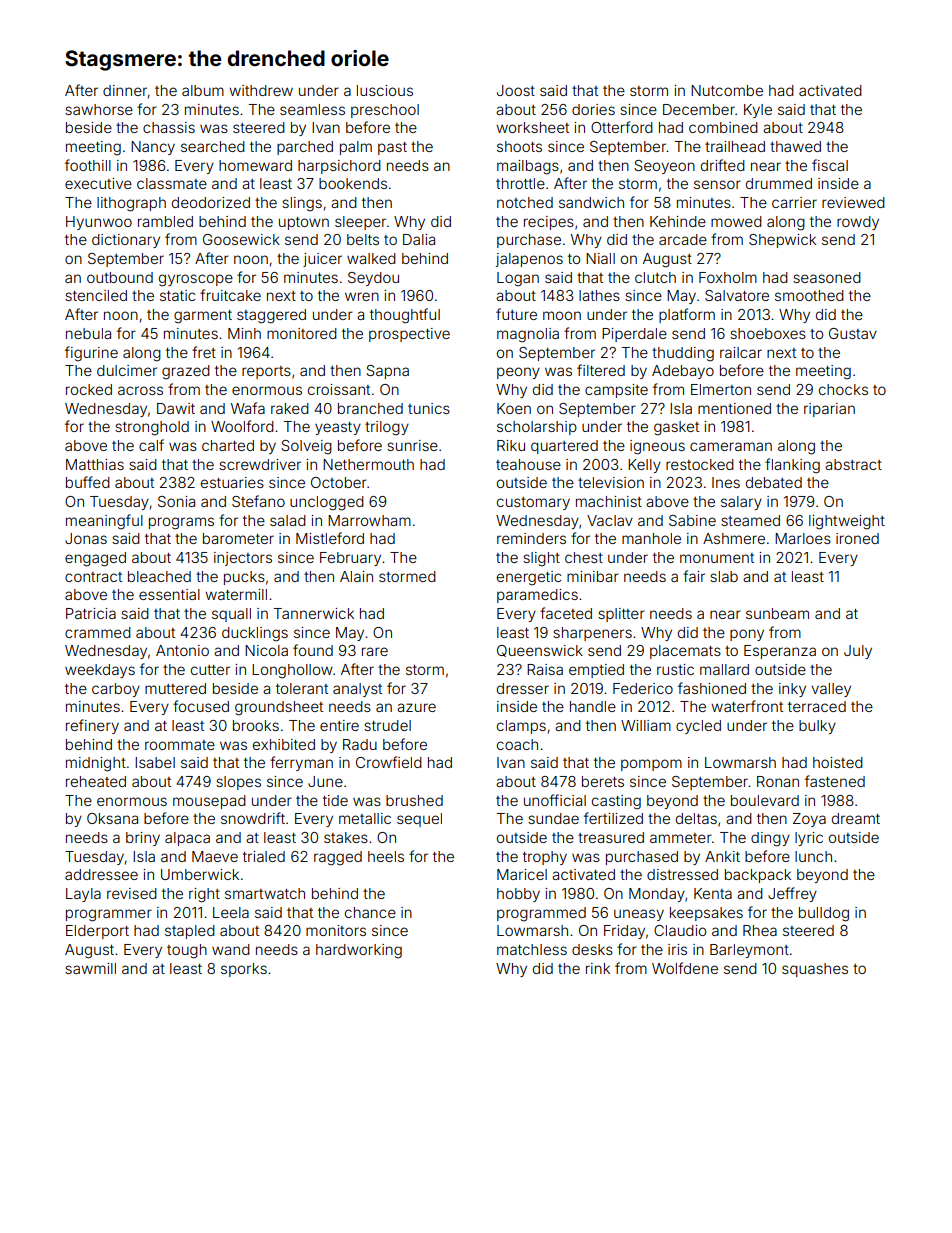 This document has height=1233, width=952. I want to click on Leela, so click(231, 912).
